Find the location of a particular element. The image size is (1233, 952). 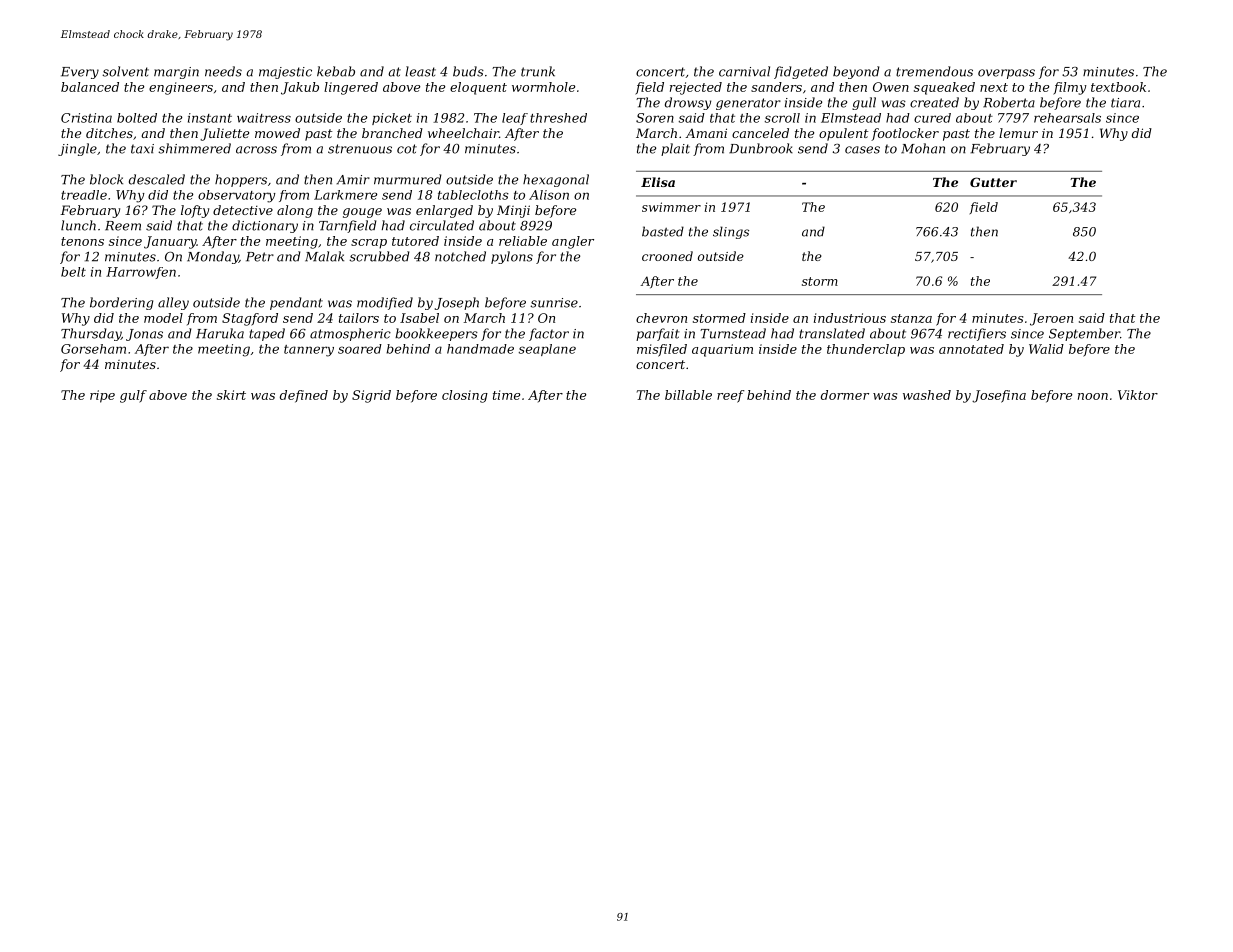

Gutter is located at coordinates (993, 182).
